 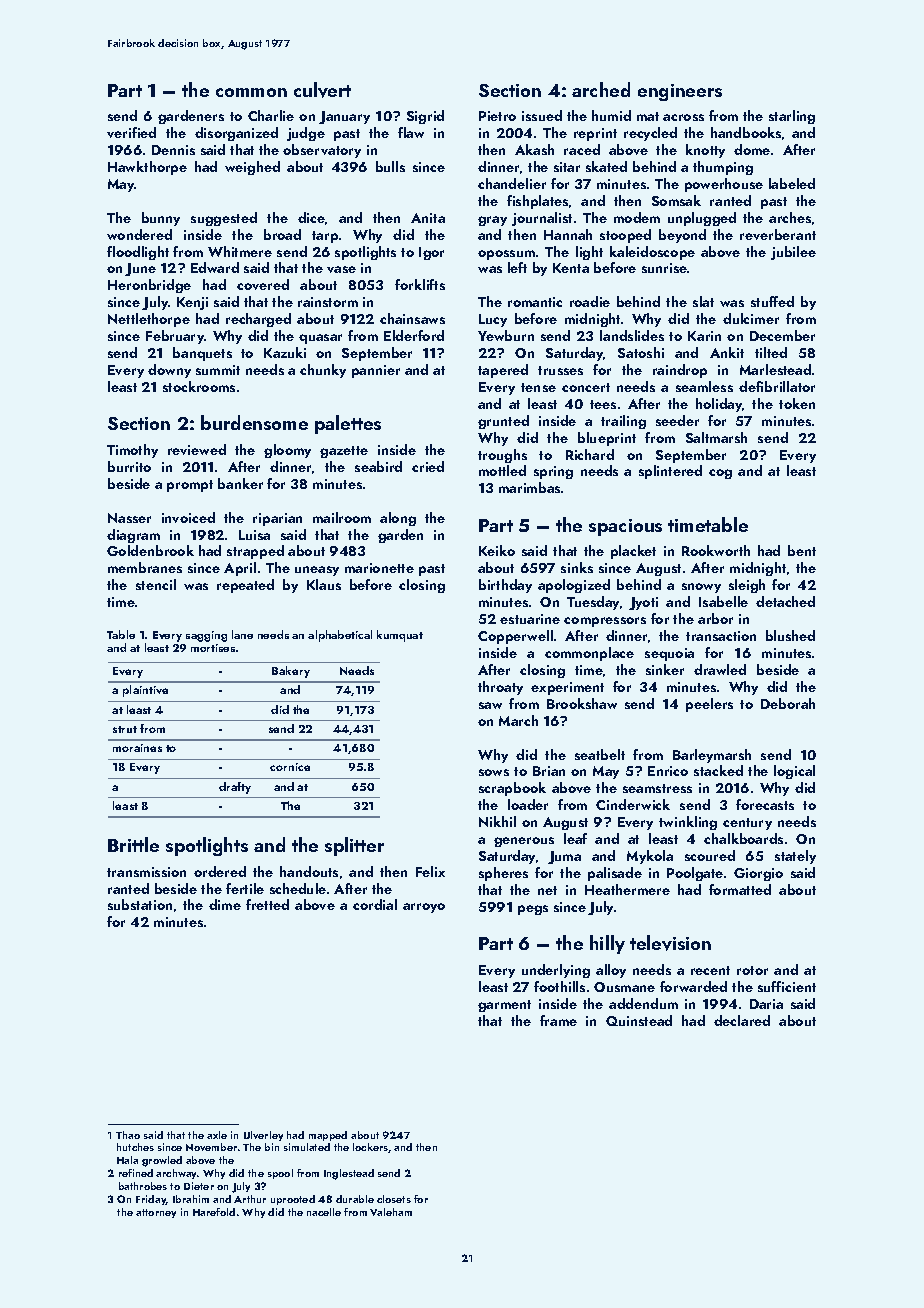 I want to click on verified, so click(x=131, y=132).
